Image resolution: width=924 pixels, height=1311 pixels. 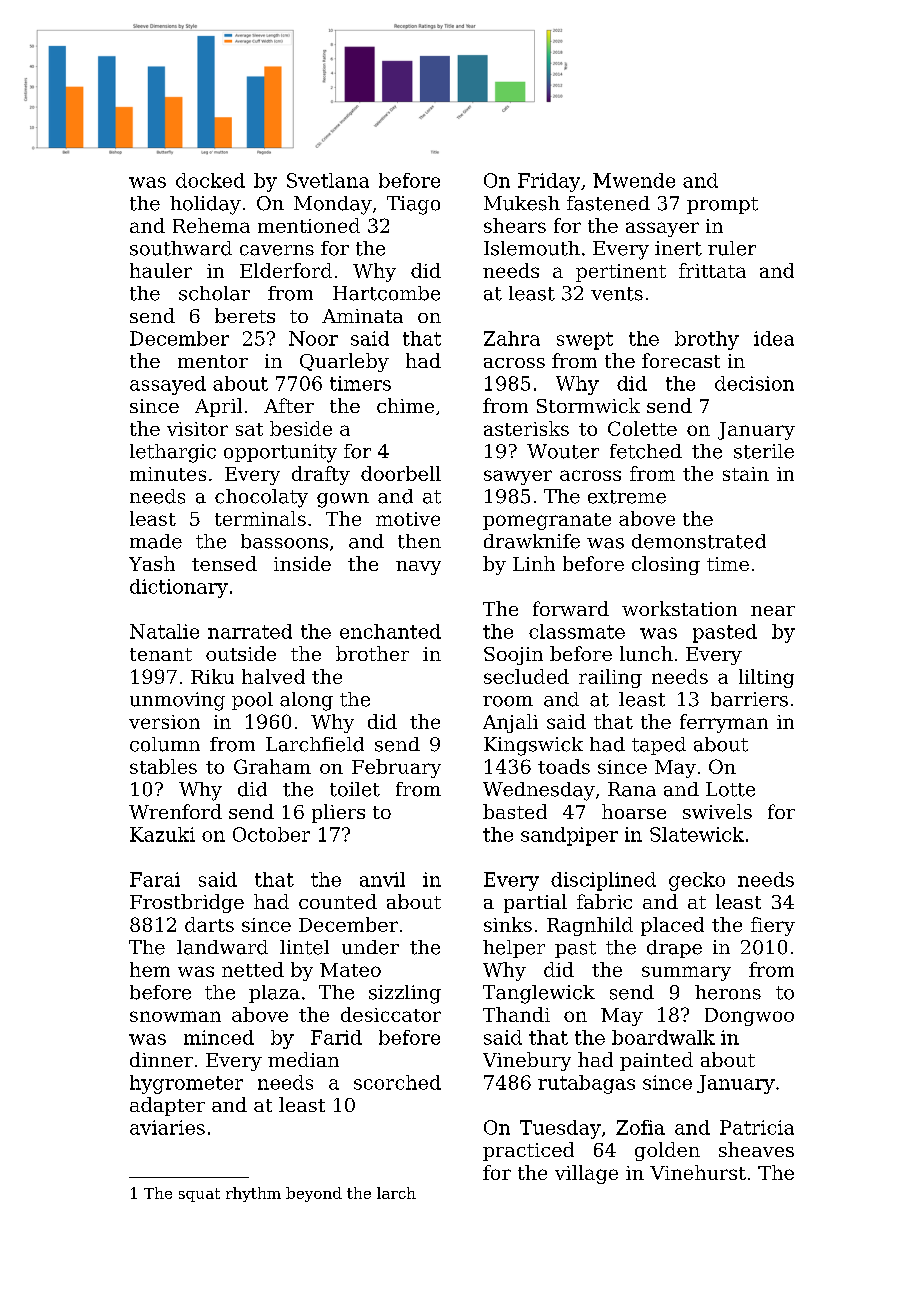 I want to click on inert, so click(x=678, y=248).
